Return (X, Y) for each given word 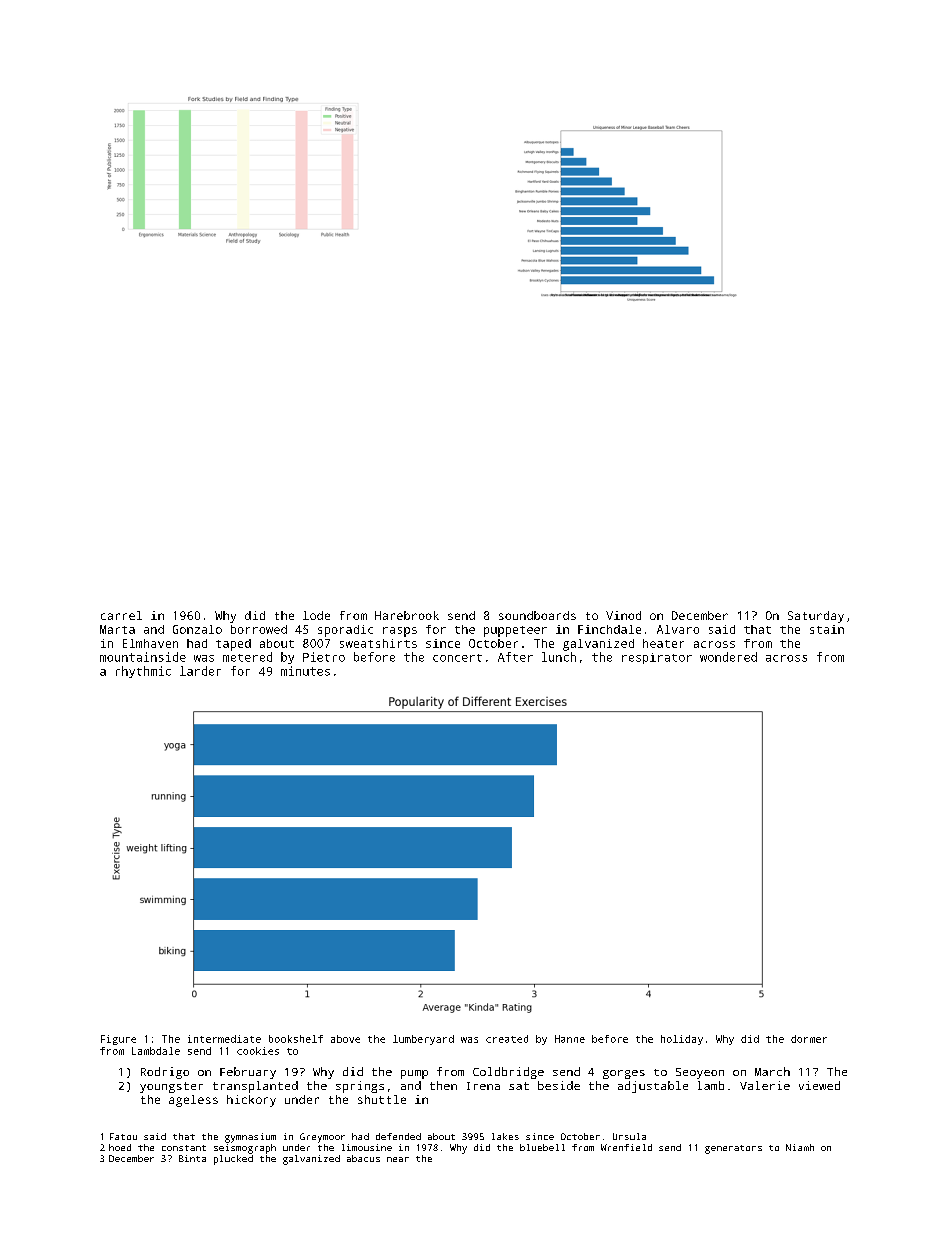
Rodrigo (165, 1073)
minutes (305, 671)
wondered (728, 657)
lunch (559, 657)
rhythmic (143, 672)
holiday (682, 1040)
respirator (657, 658)
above (345, 1039)
